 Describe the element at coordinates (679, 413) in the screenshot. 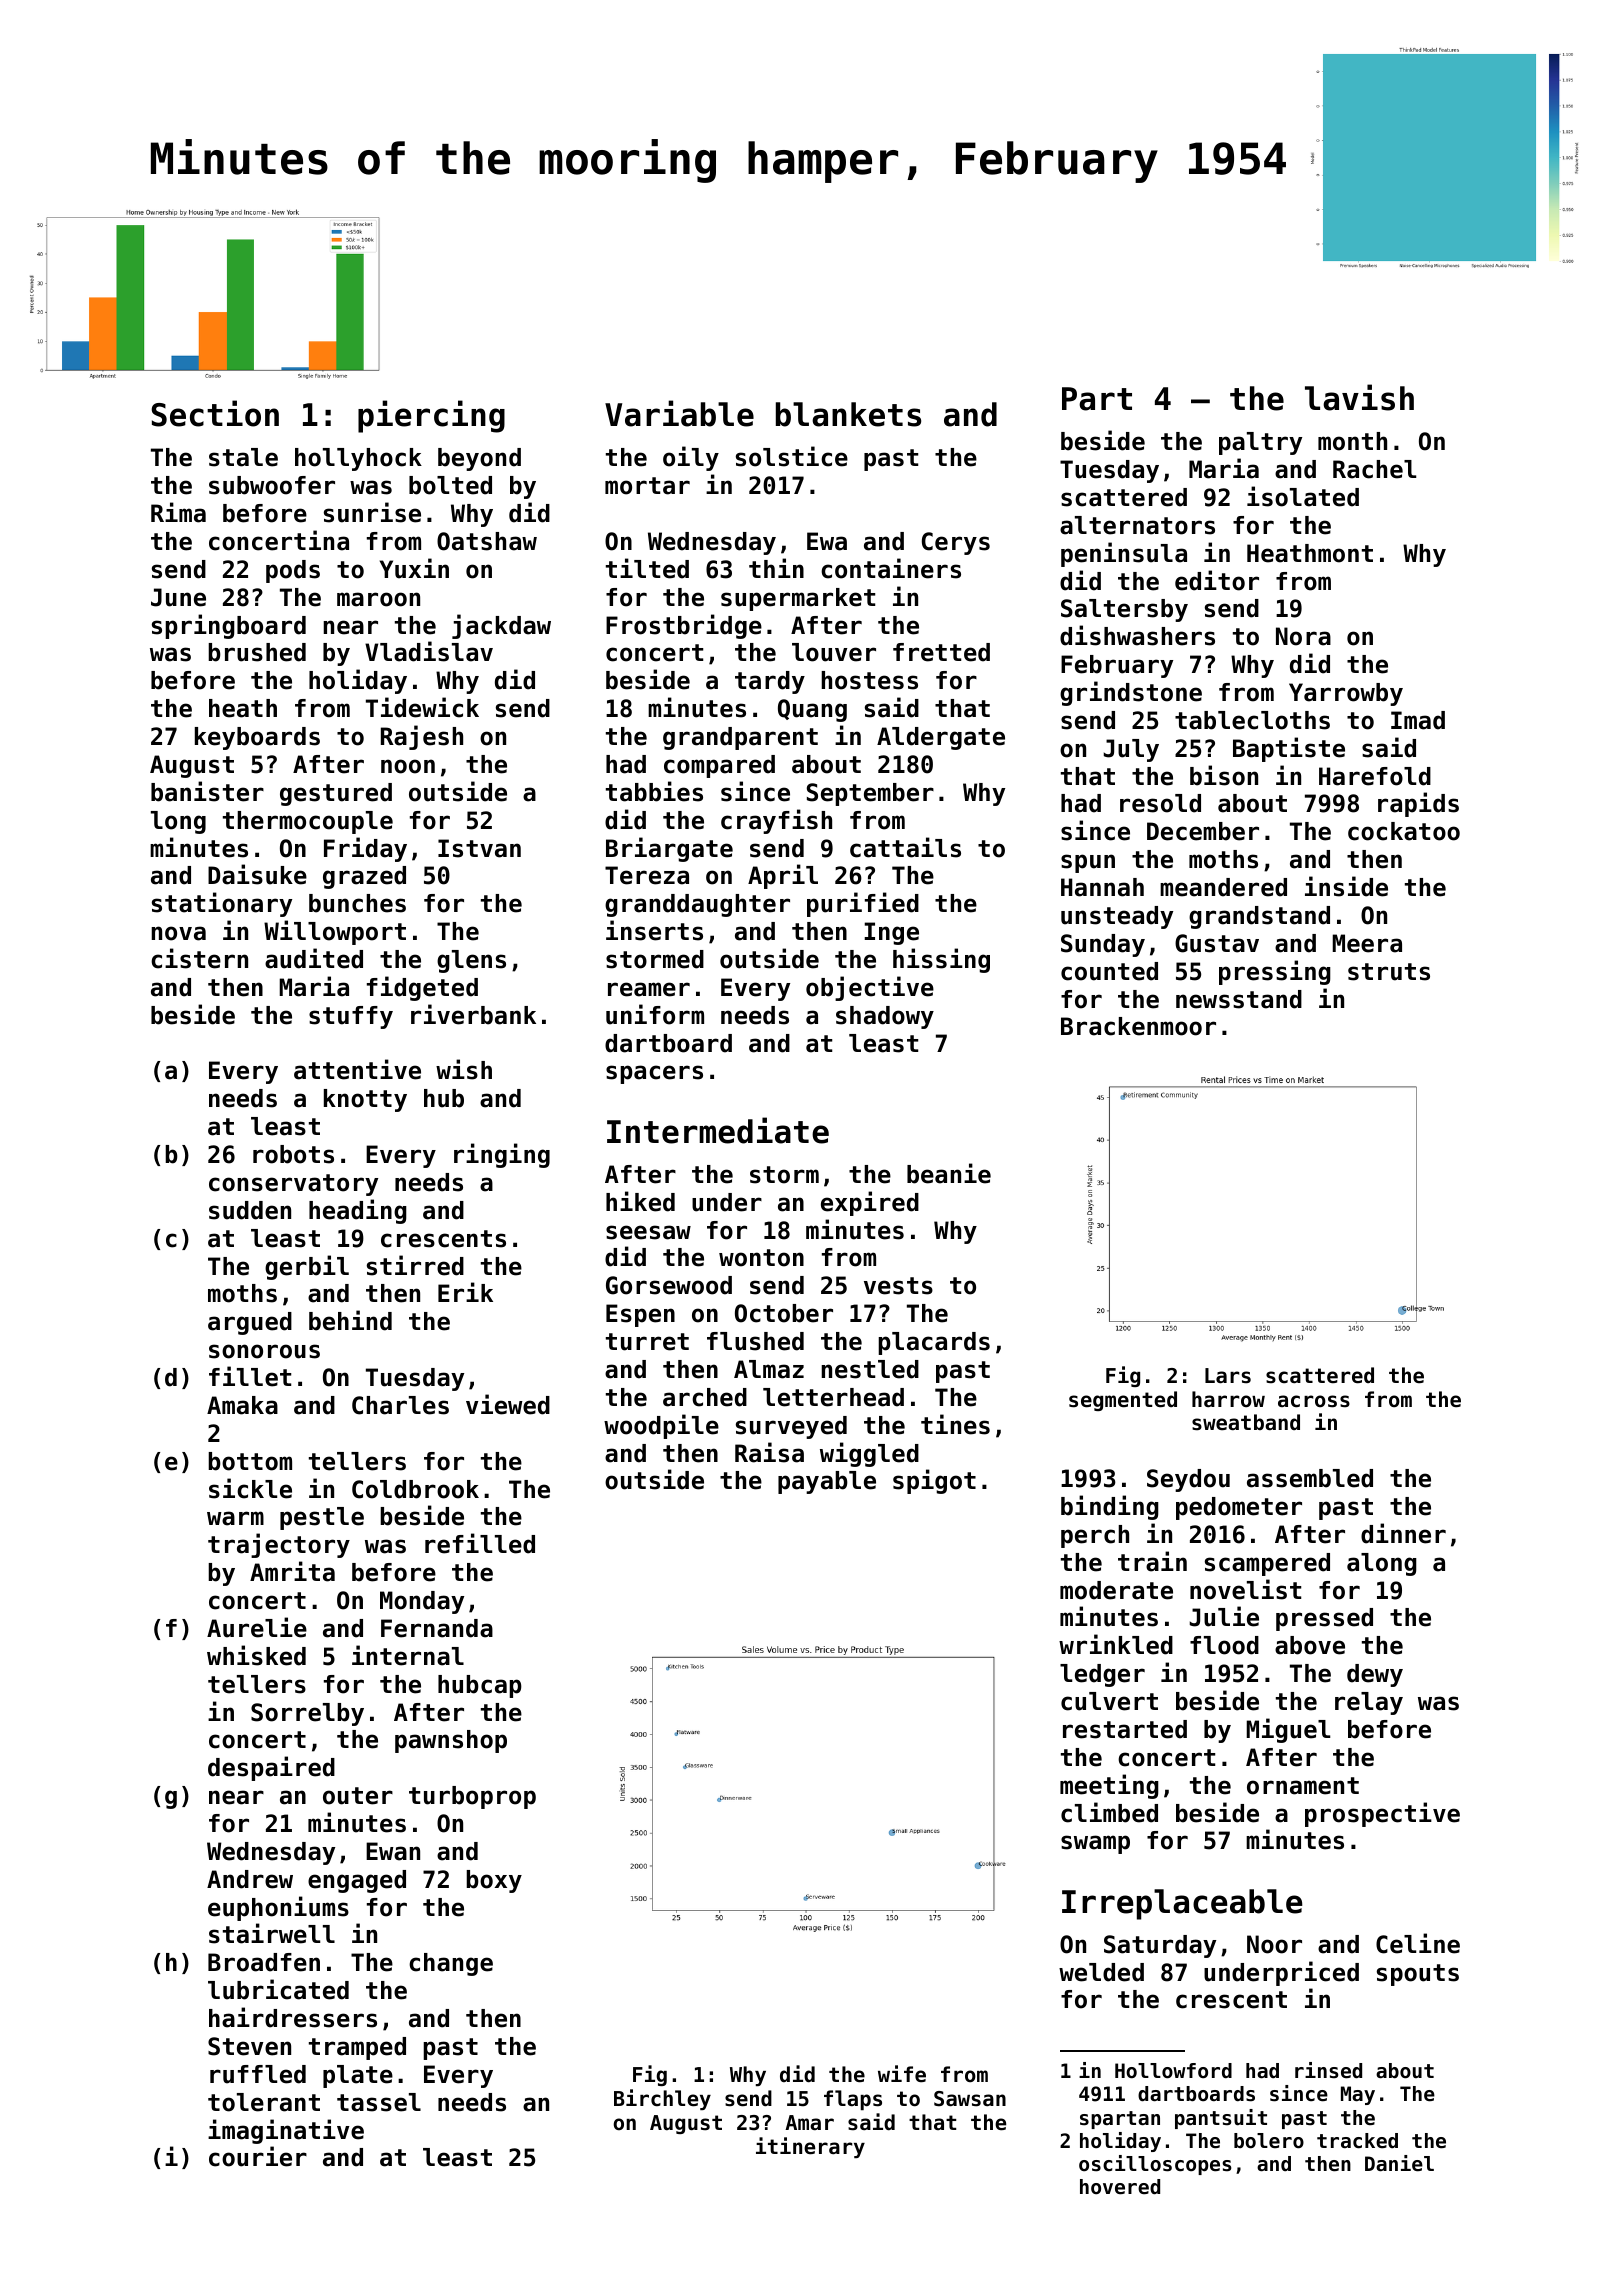

I see `Variable` at that location.
